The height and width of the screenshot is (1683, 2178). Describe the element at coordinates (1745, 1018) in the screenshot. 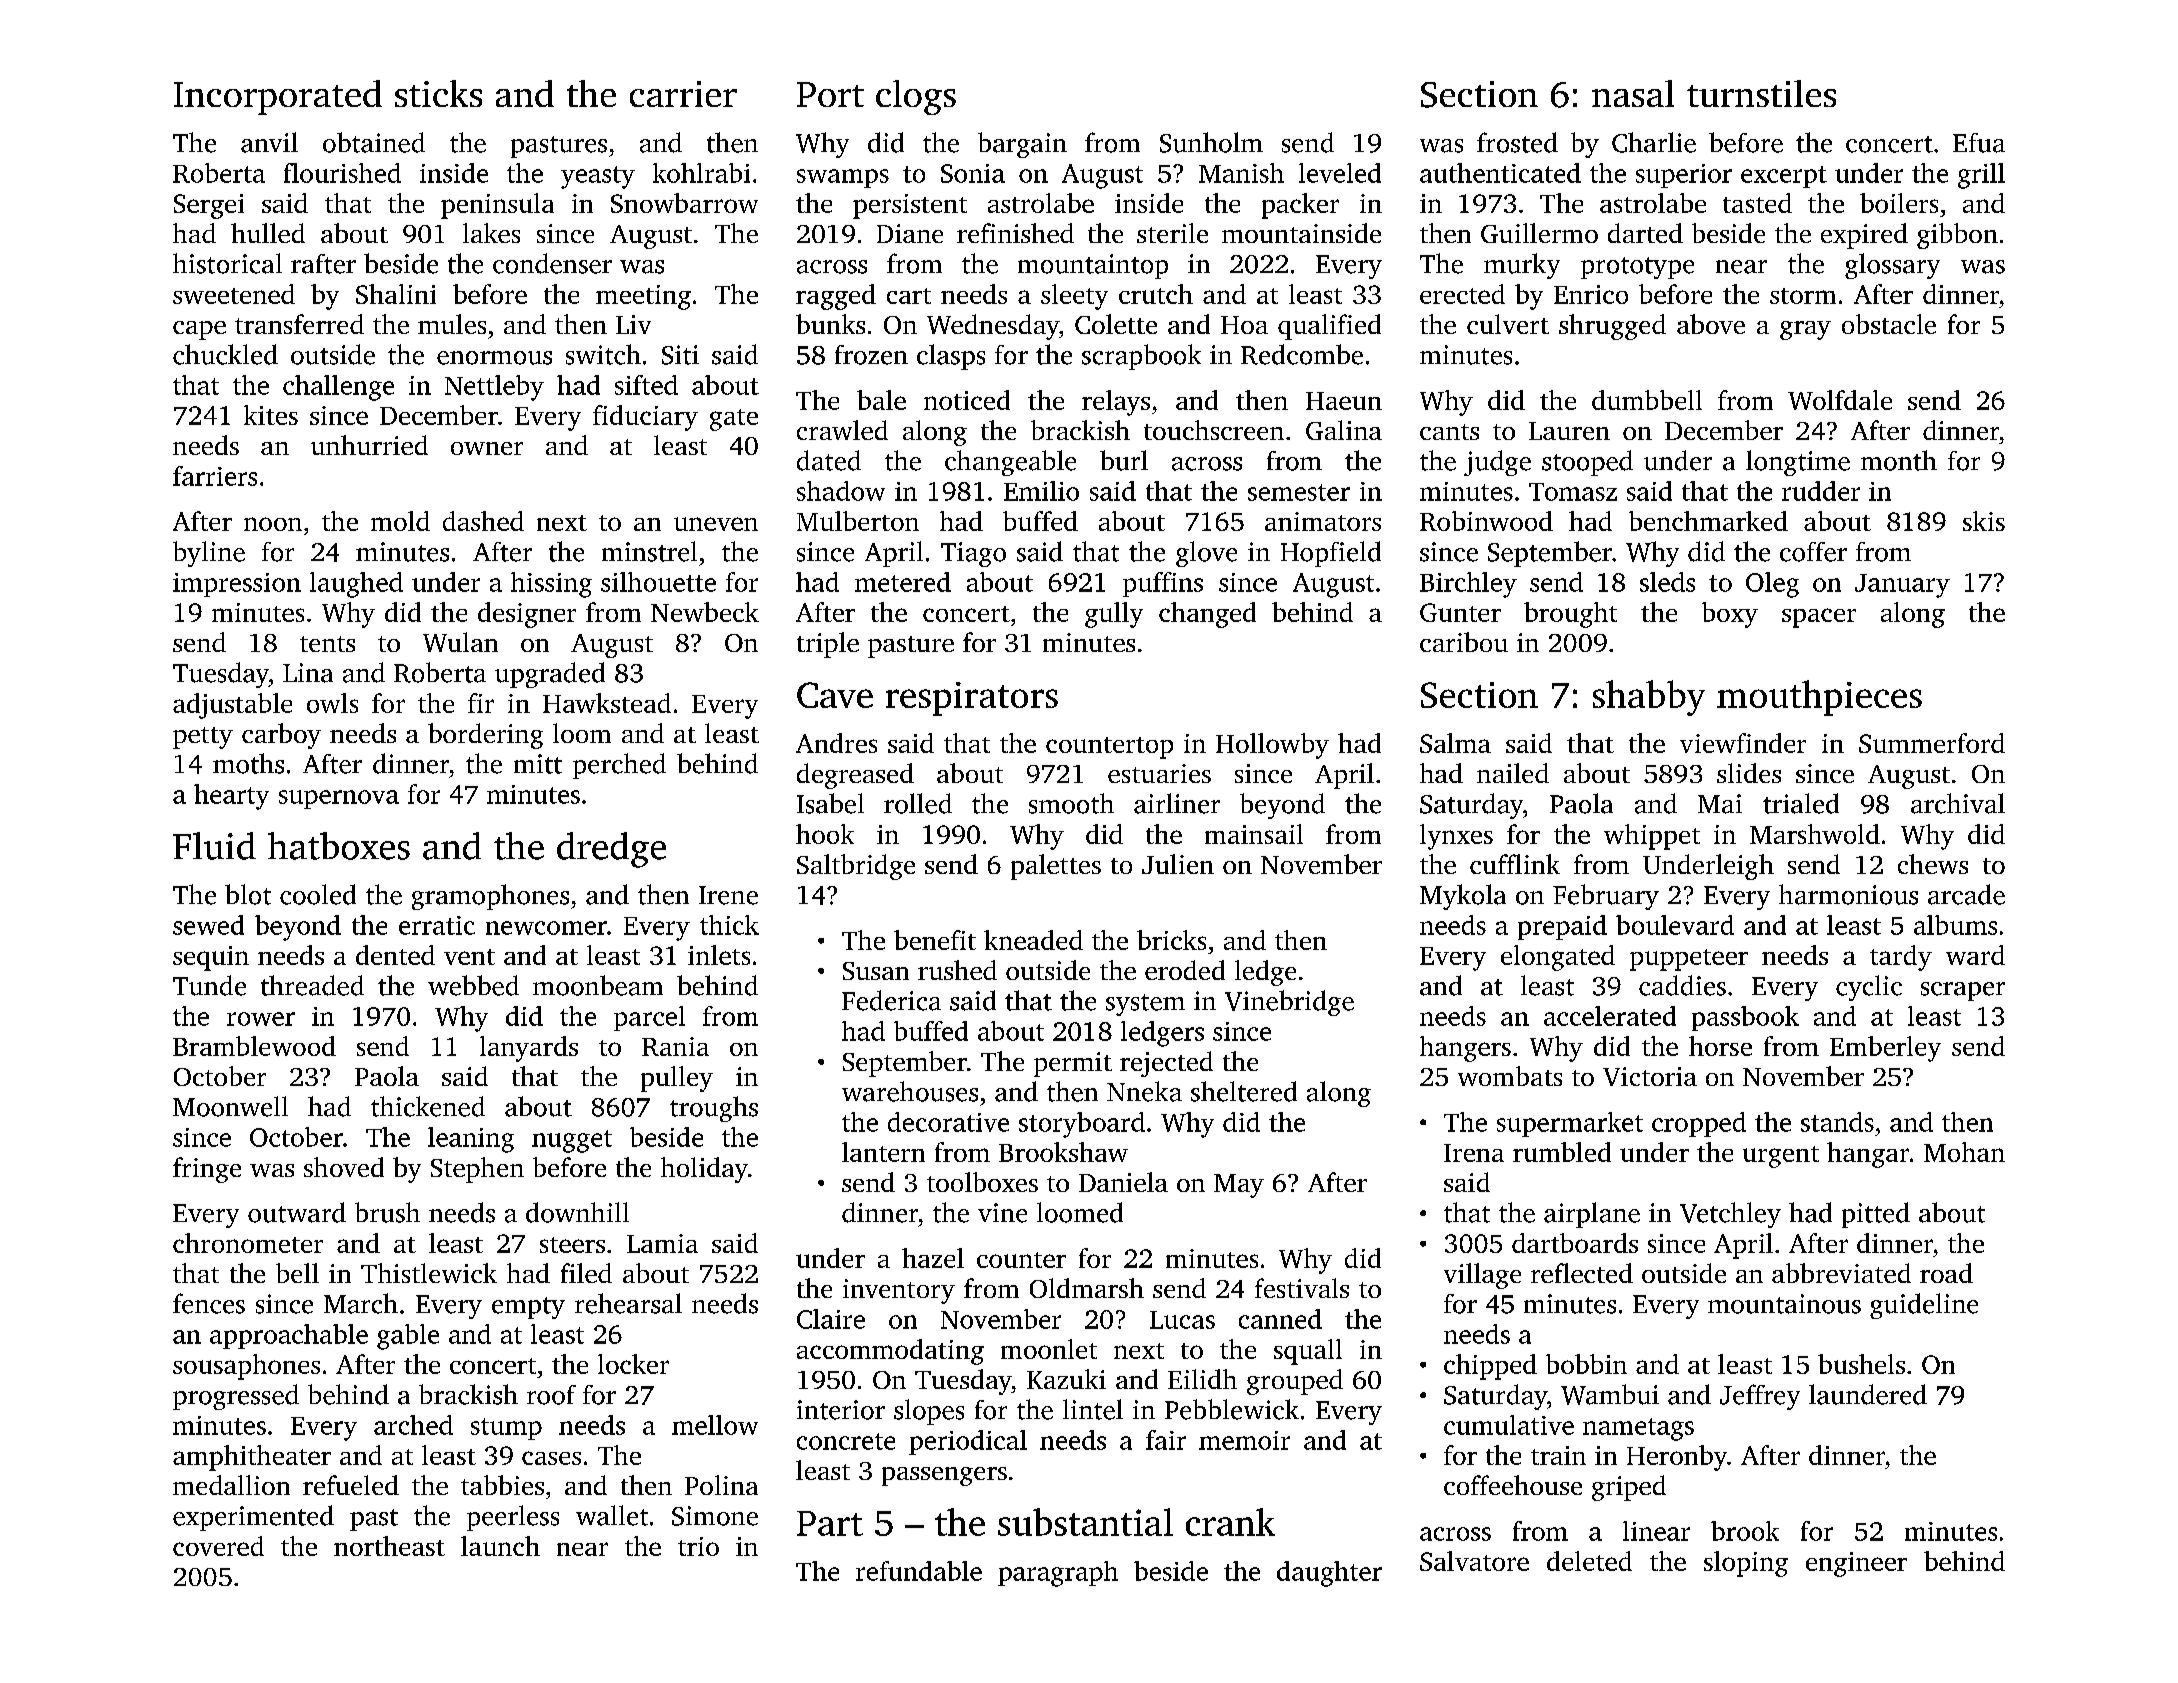

I see `passbook` at that location.
